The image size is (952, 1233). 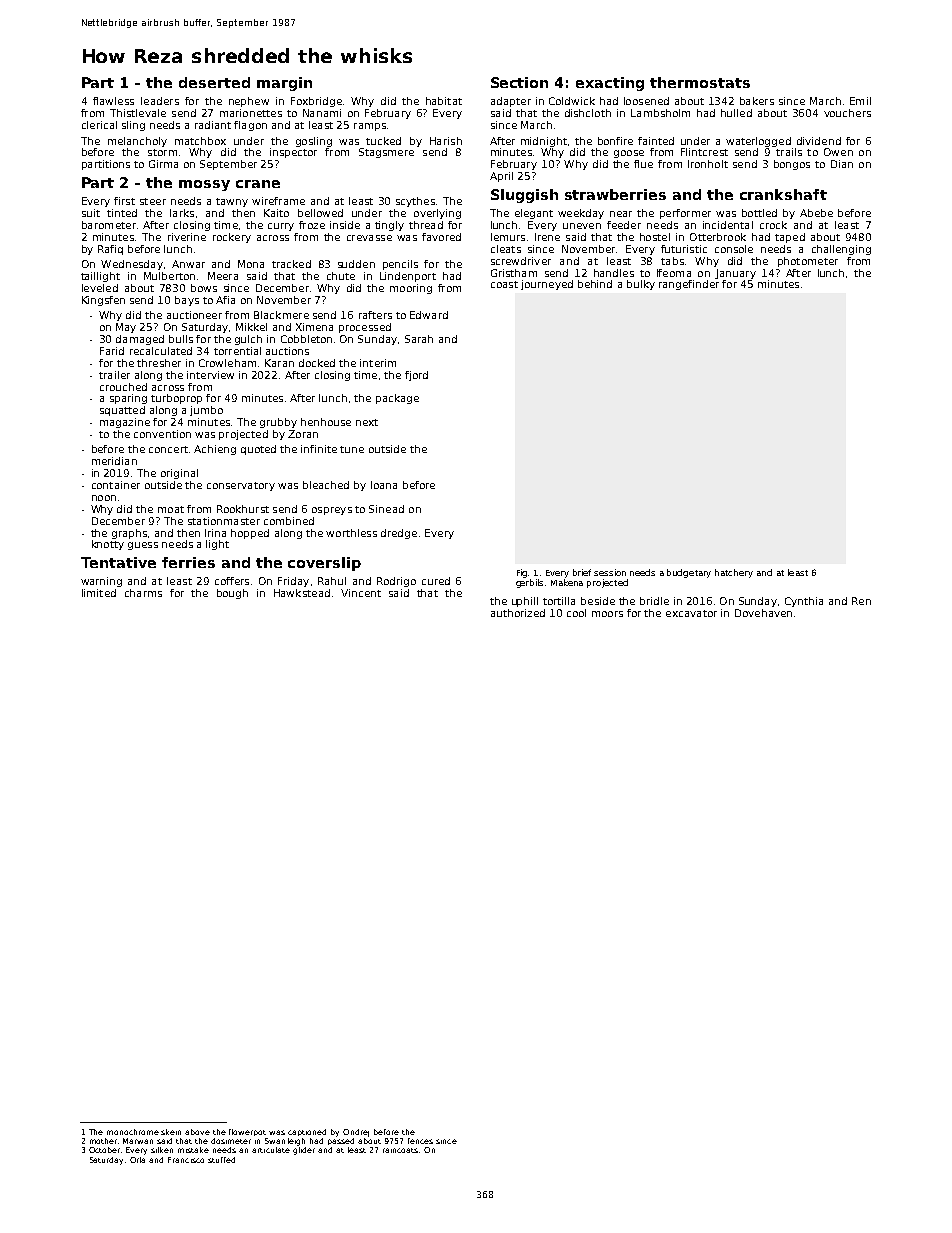 I want to click on bough, so click(x=232, y=594).
